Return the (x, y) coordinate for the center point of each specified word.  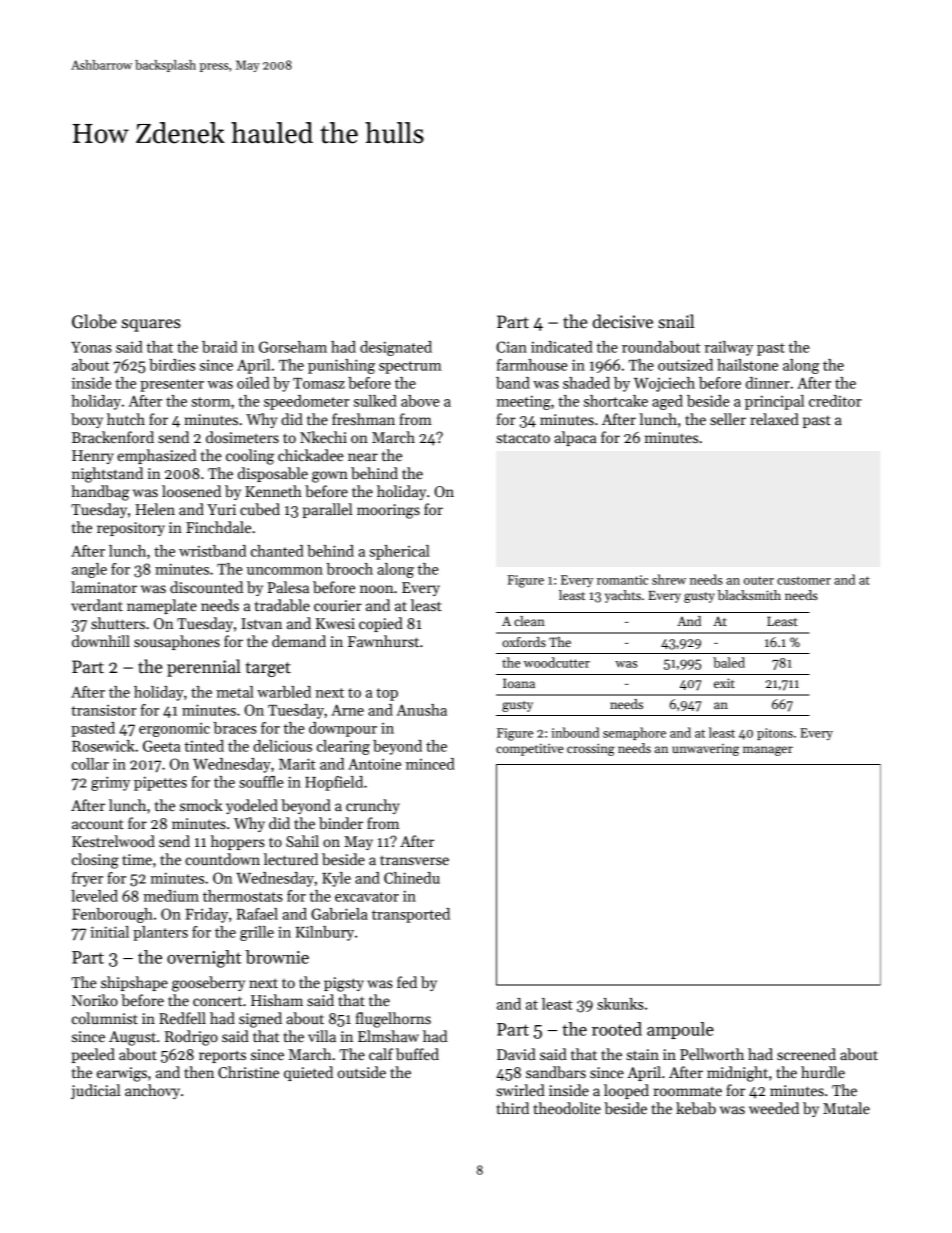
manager (768, 751)
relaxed (774, 419)
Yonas (91, 347)
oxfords (524, 642)
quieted (308, 1073)
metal (235, 692)
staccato (523, 438)
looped (626, 1091)
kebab (696, 1108)
